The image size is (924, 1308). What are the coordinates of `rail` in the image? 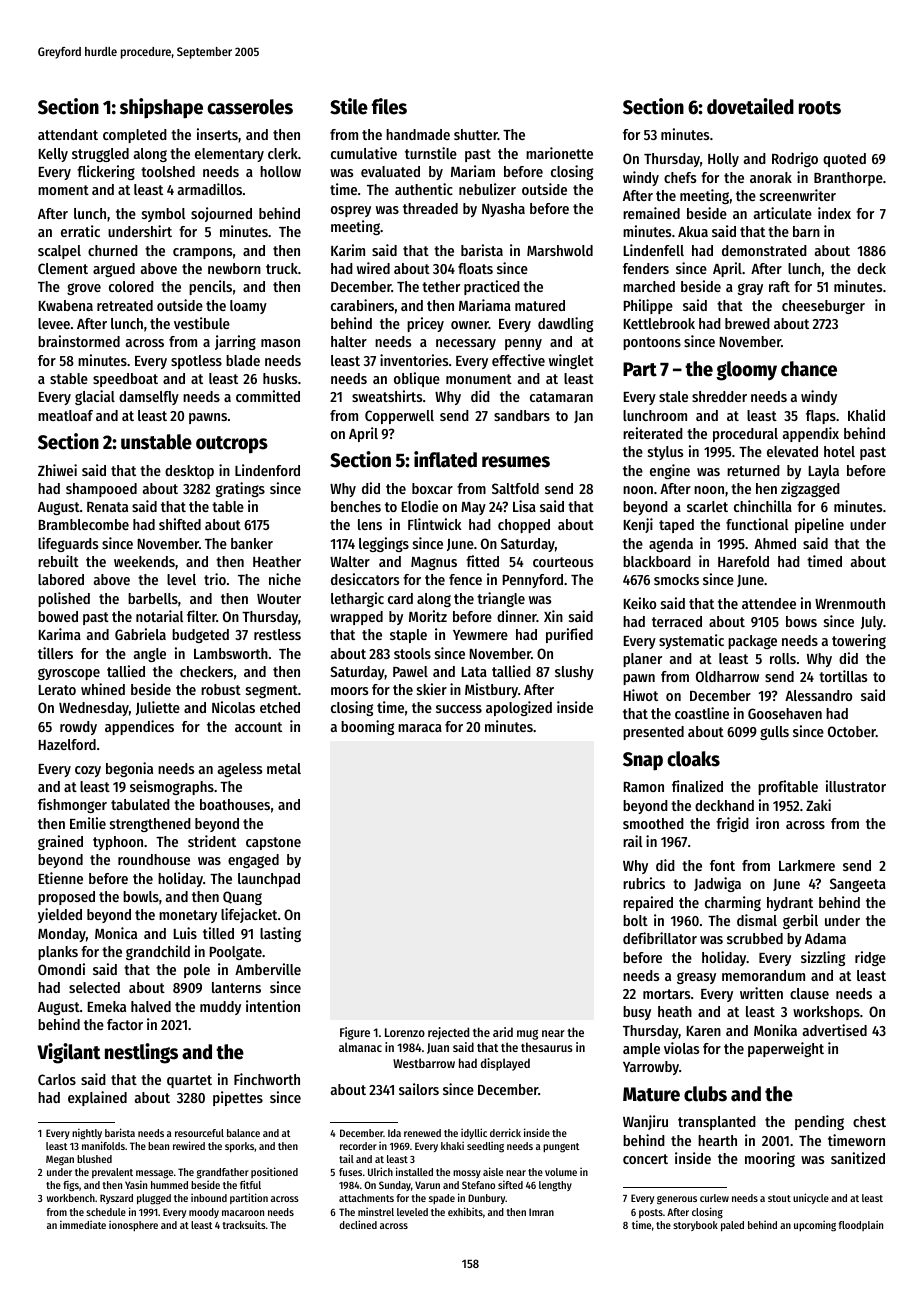 It's located at (632, 841).
